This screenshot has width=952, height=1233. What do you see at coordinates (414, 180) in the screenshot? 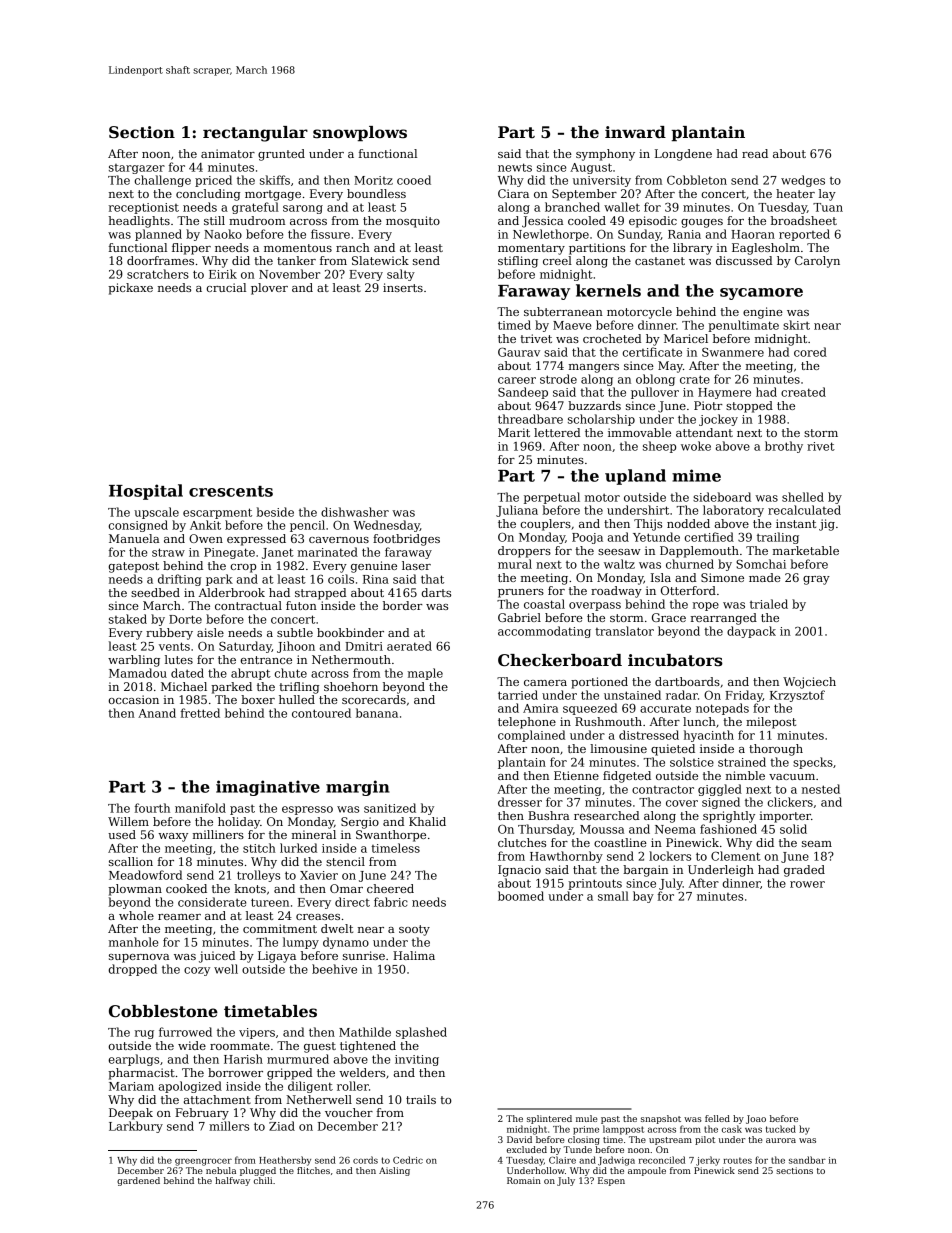
I see `cooed` at bounding box center [414, 180].
